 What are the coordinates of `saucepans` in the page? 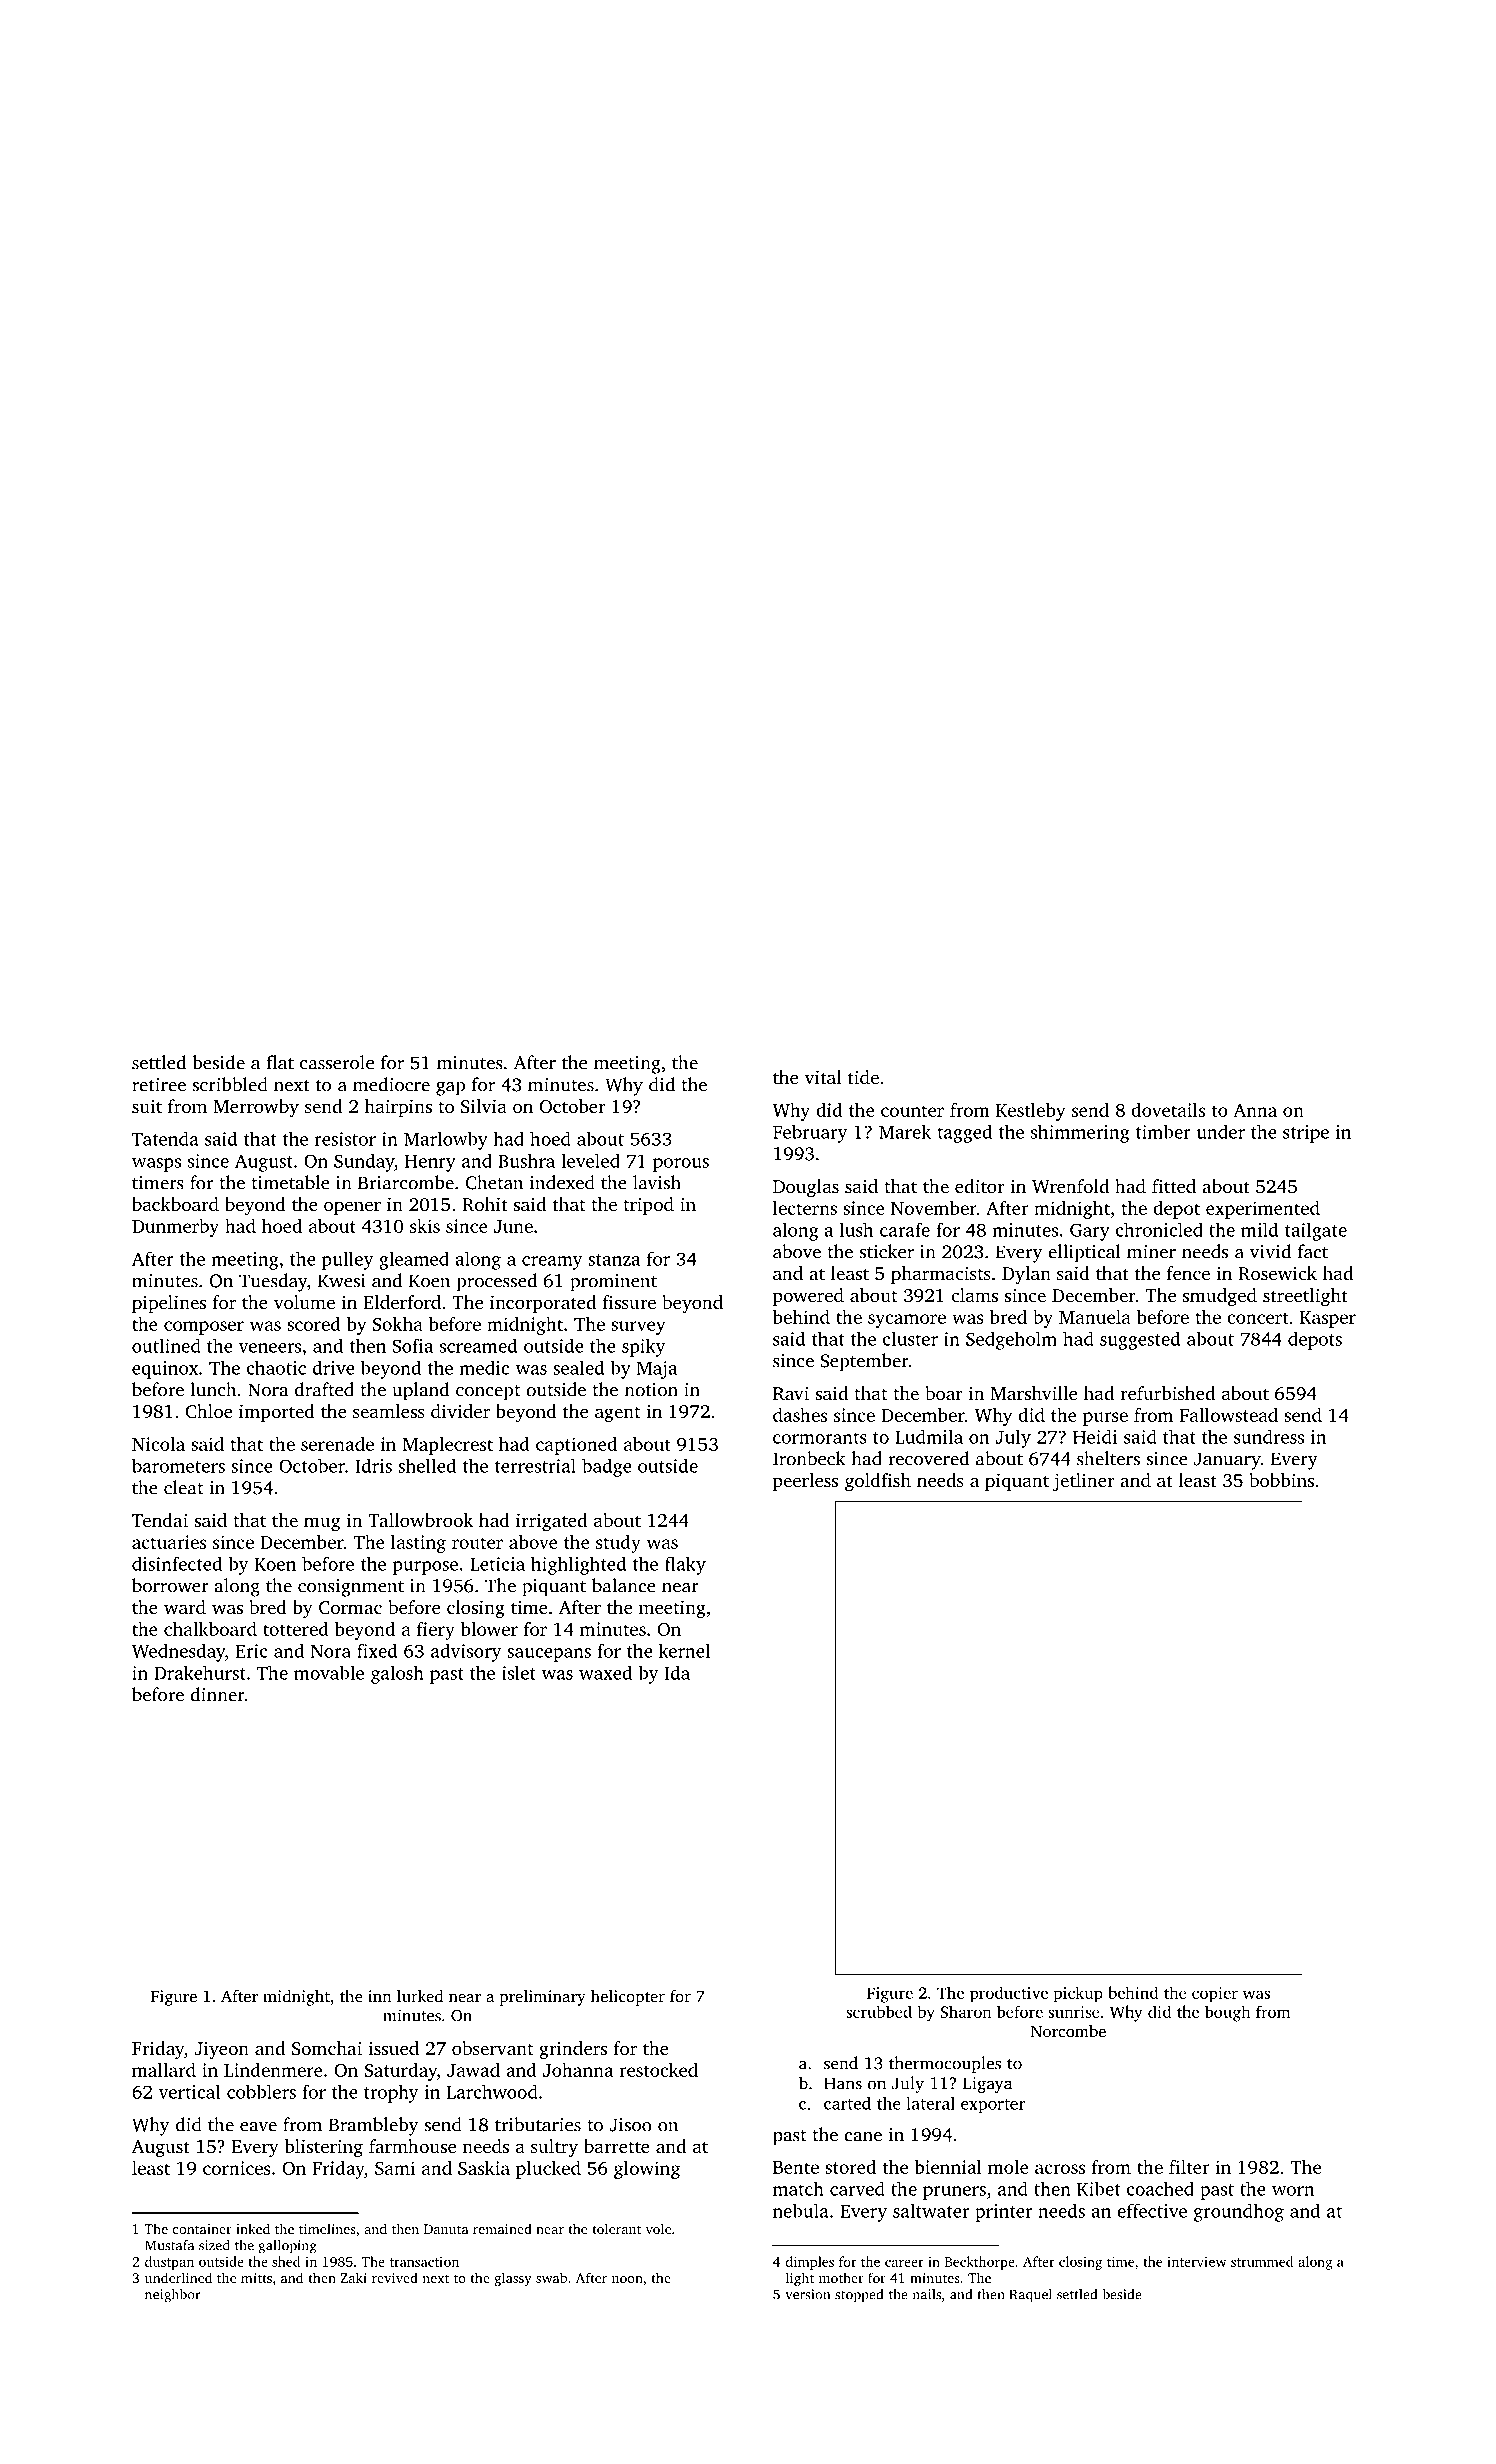 It's located at (549, 1655).
